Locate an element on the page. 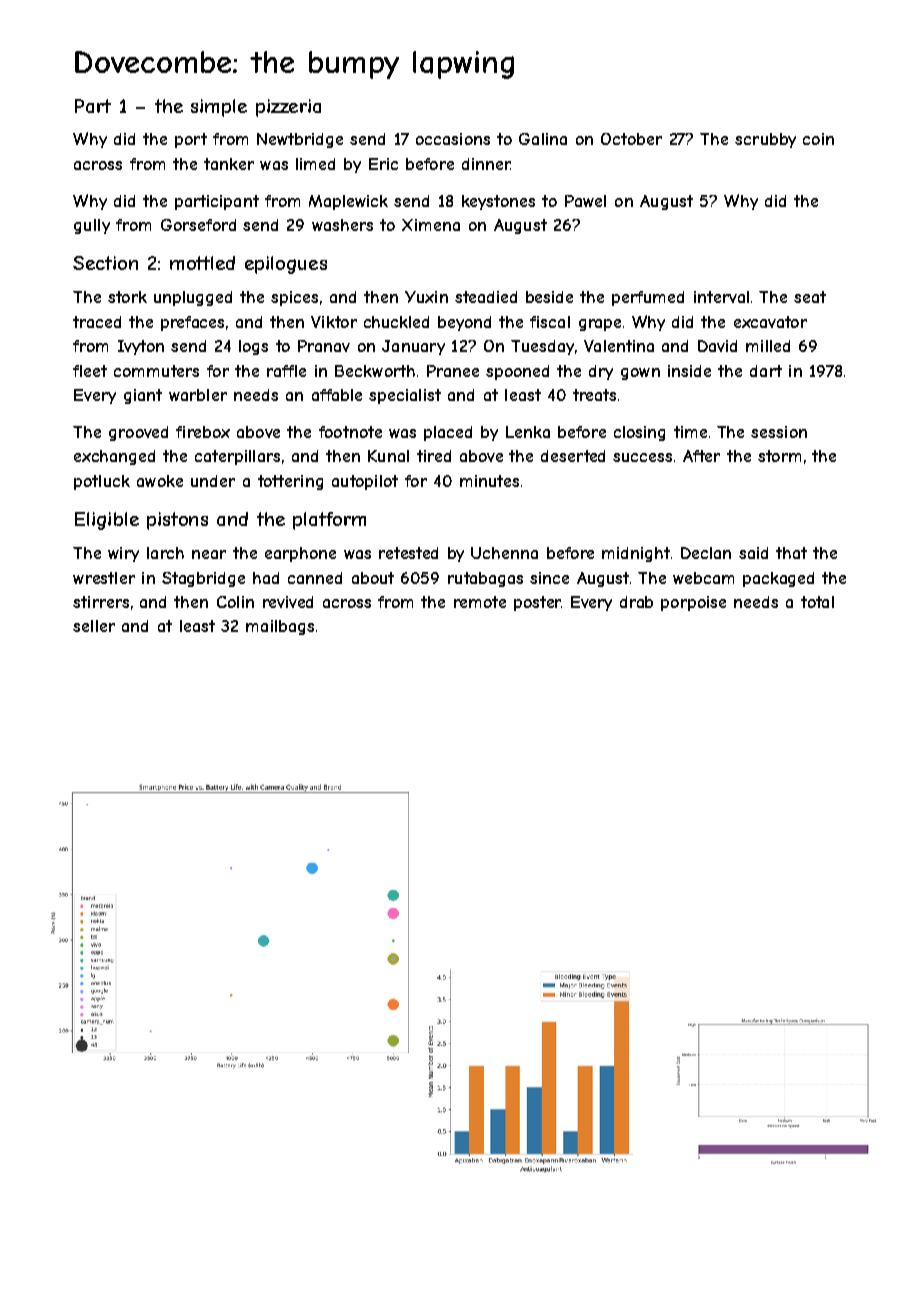  caterpillars is located at coordinates (237, 457).
